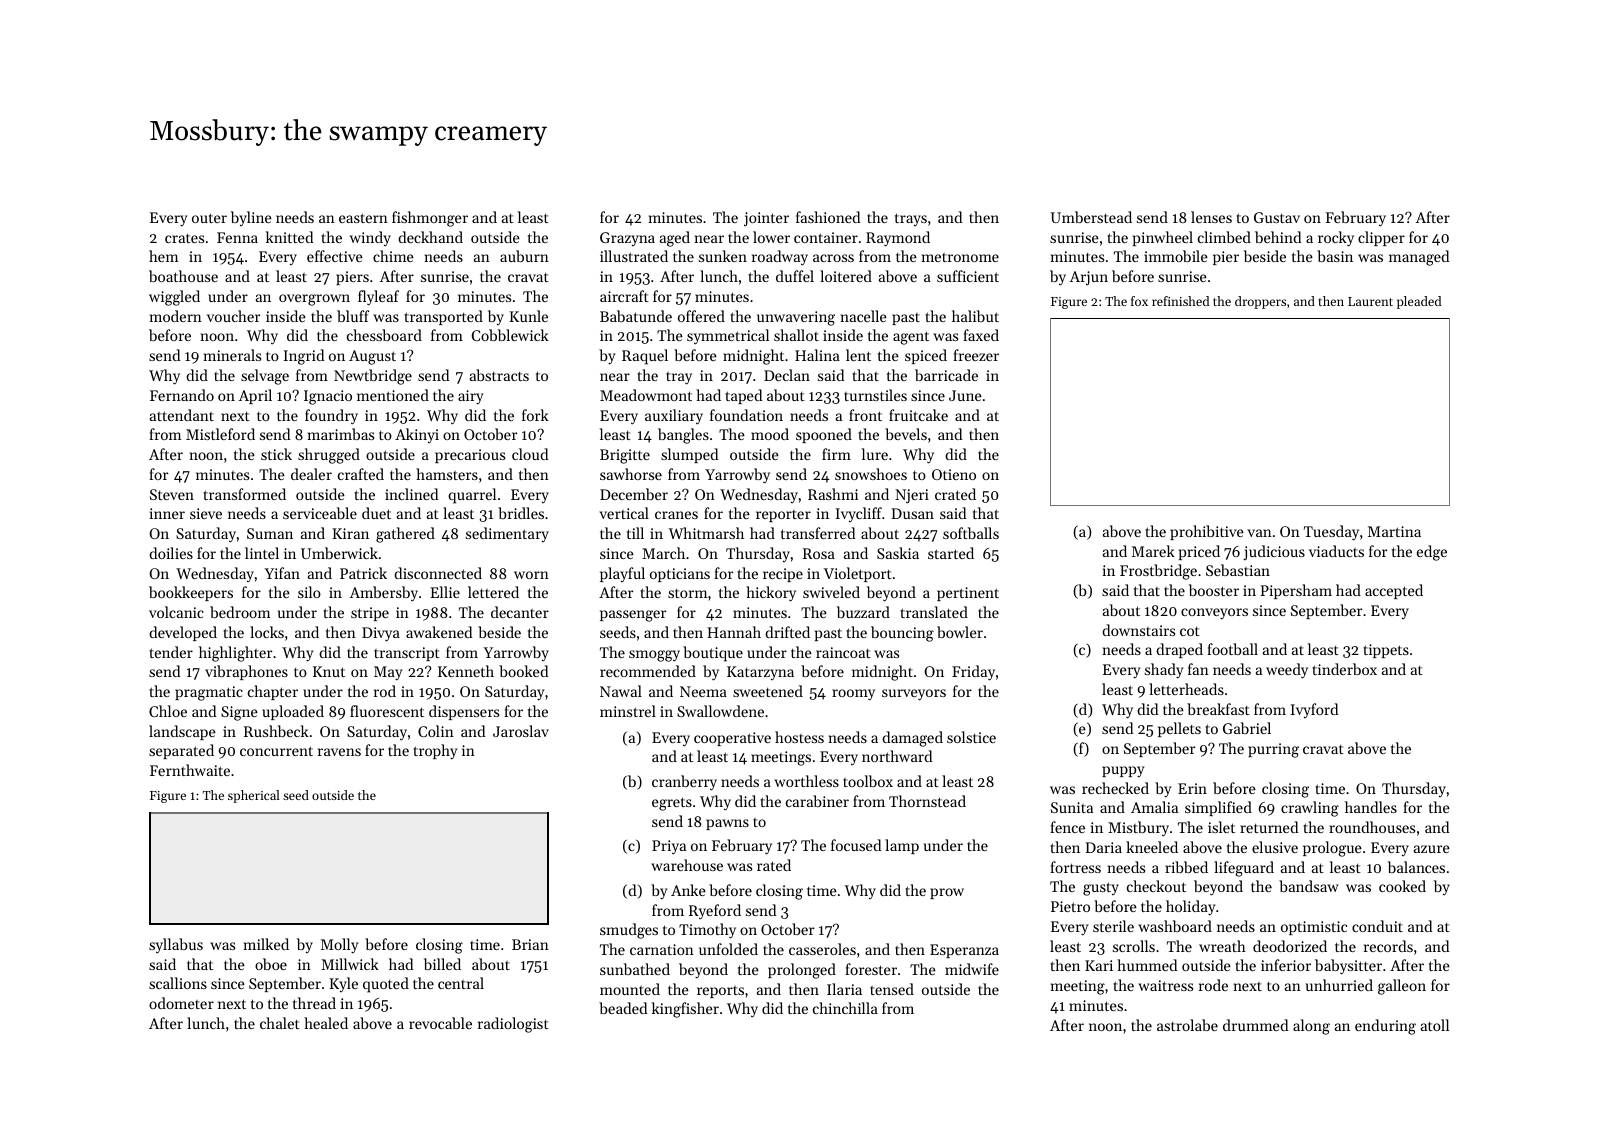 This image has height=1131, width=1599. Describe the element at coordinates (384, 335) in the image. I see `chessboard` at that location.
